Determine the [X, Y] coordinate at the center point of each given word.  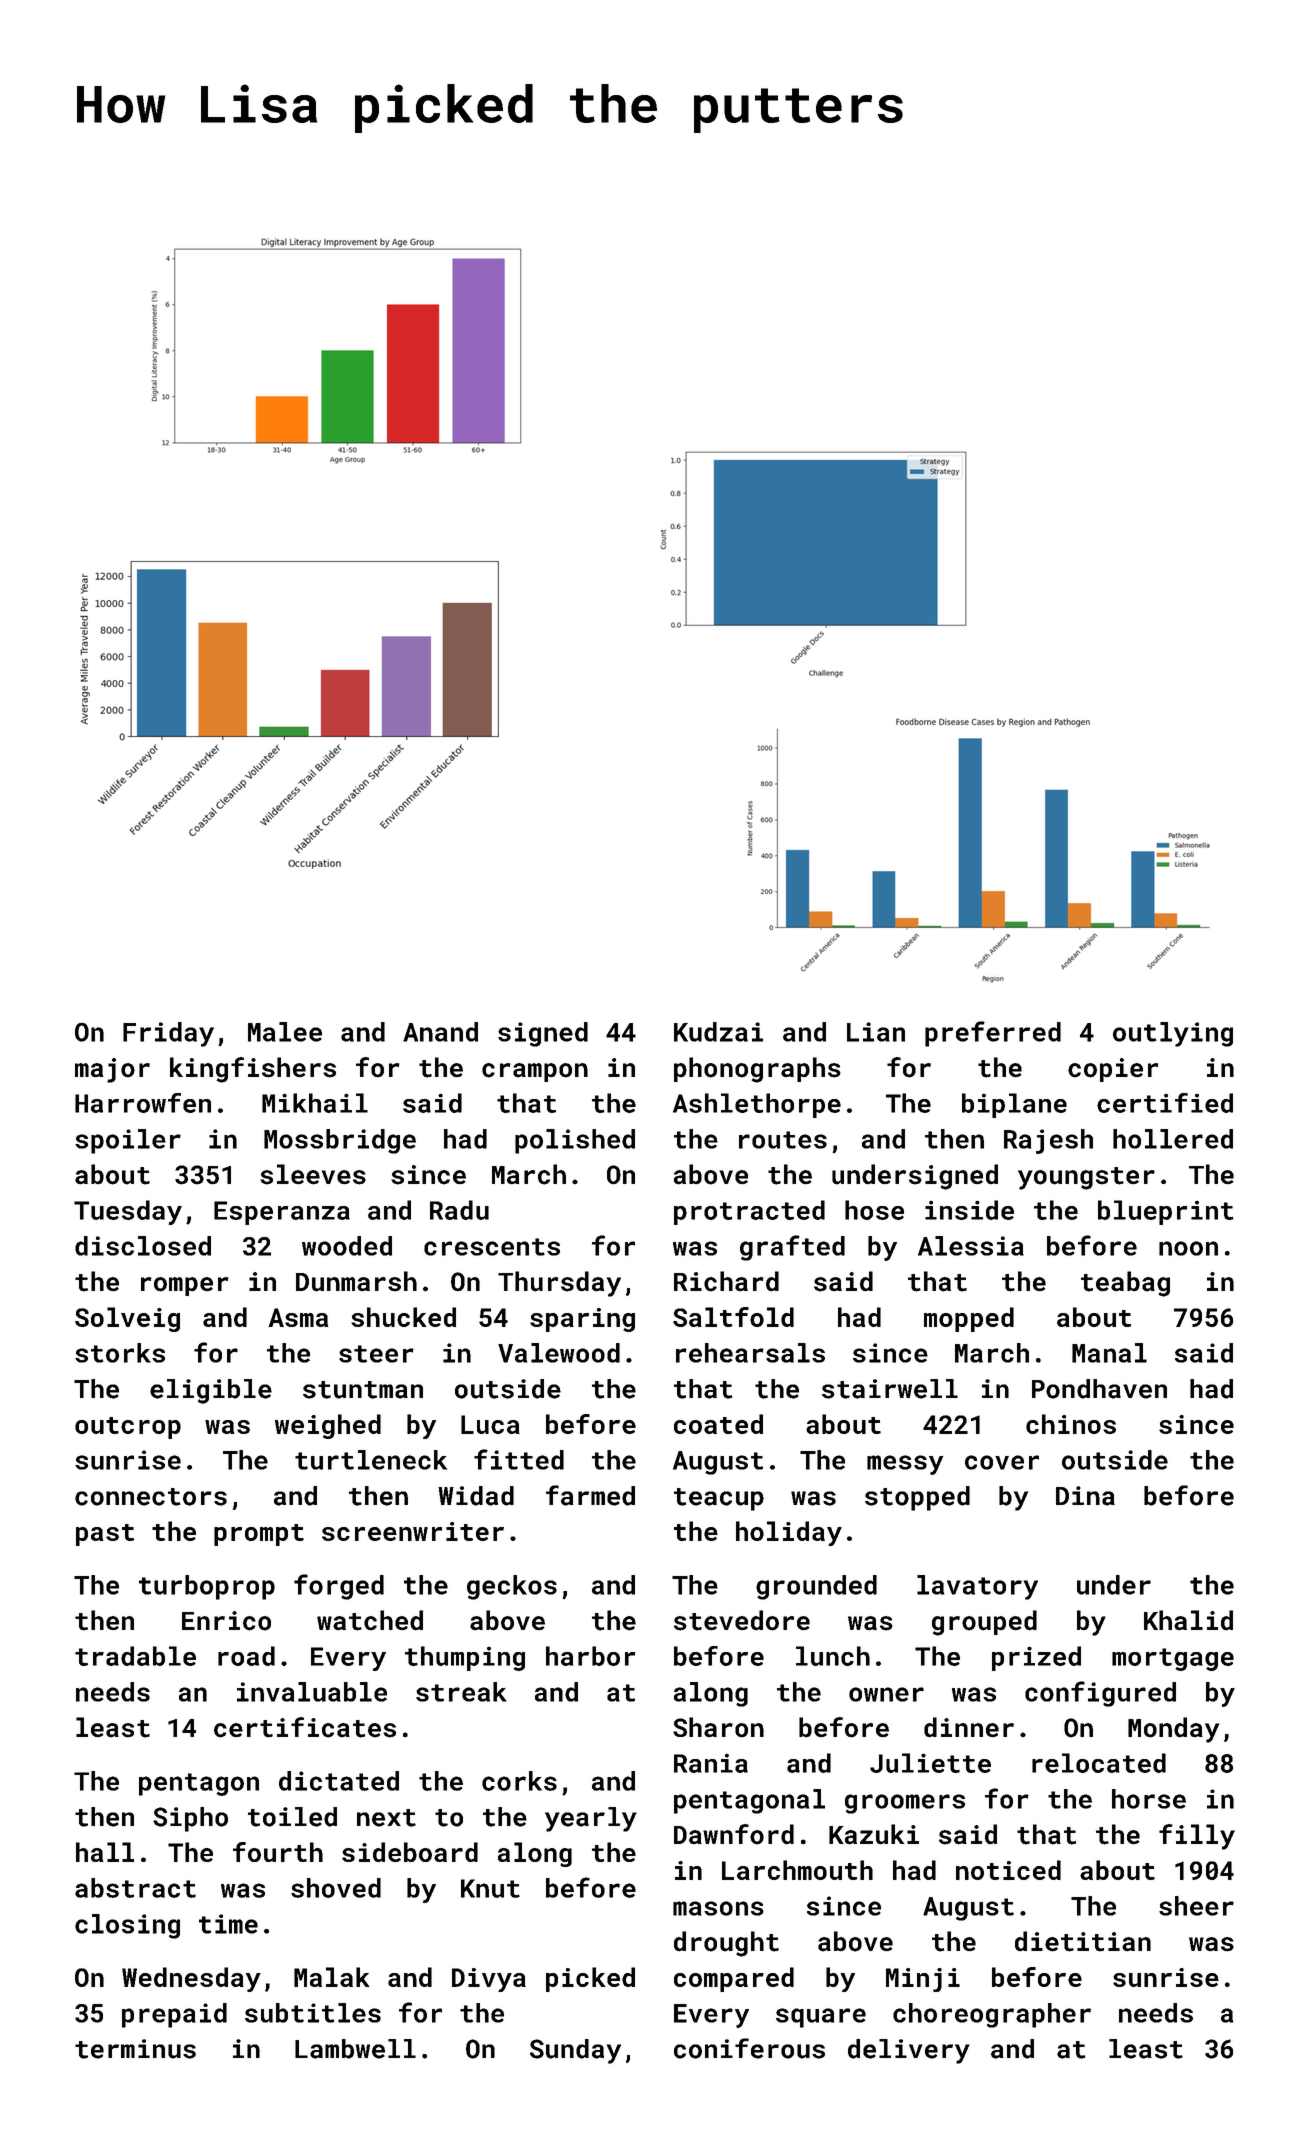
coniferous [749, 2048]
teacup [719, 1499]
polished [575, 1141]
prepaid [174, 2015]
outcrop [128, 1428]
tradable [135, 1656]
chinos [1071, 1424]
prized [1036, 1658]
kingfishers [253, 1070]
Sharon [718, 1727]
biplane [1014, 1105]
